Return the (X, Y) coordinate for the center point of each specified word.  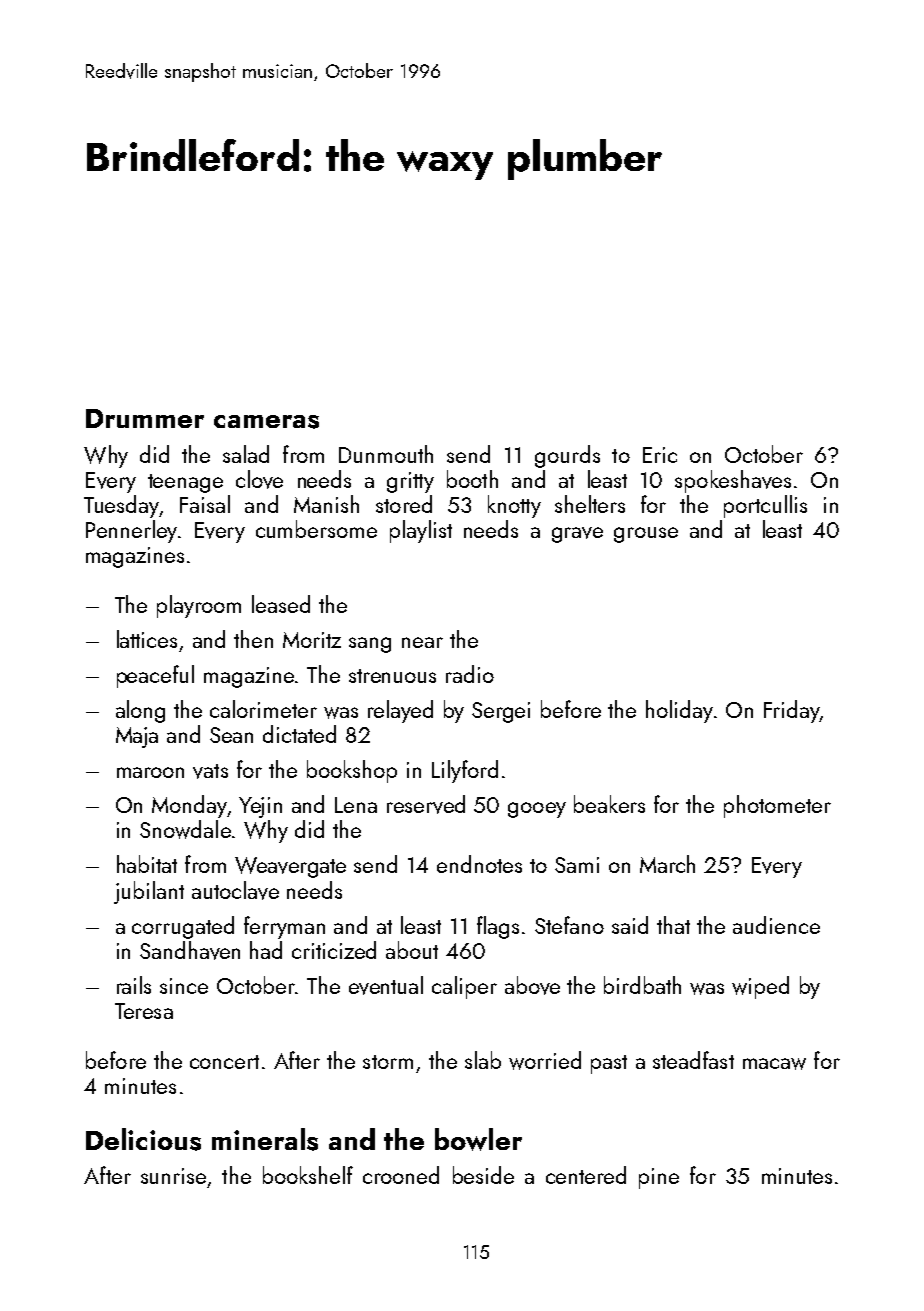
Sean (231, 735)
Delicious (143, 1139)
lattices (147, 639)
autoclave (235, 890)
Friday (792, 711)
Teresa (144, 1011)
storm (388, 1062)
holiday (679, 711)
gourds (567, 456)
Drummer (145, 418)
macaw (774, 1064)
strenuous (392, 676)
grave (577, 535)
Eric (660, 455)
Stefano (569, 925)
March (667, 864)
